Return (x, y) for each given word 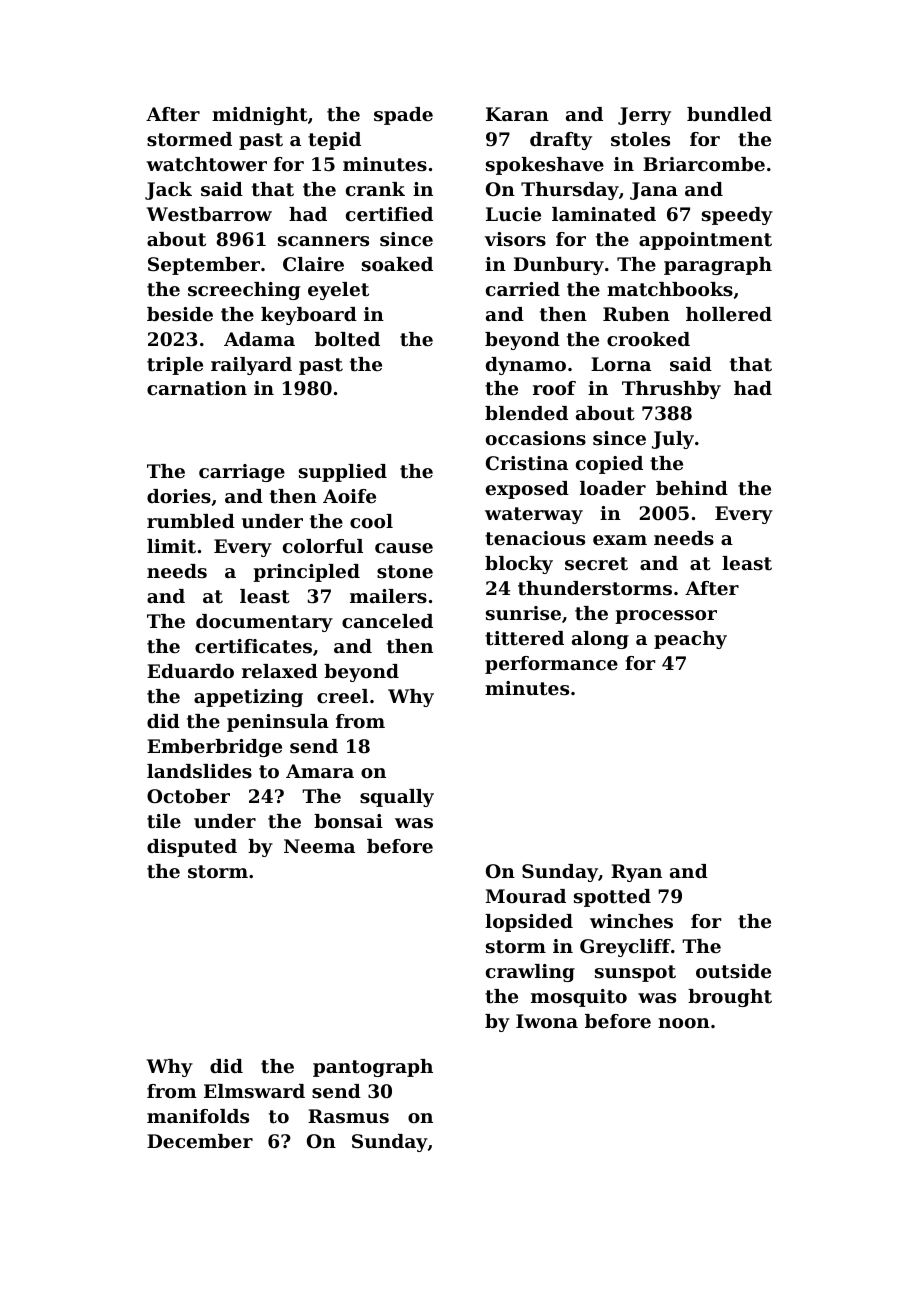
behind (692, 488)
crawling (530, 973)
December (200, 1141)
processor (666, 617)
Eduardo (190, 671)
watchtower (206, 164)
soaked (397, 264)
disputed (192, 848)
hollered (729, 314)
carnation (197, 388)
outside (733, 971)
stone (405, 572)
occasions (536, 438)
